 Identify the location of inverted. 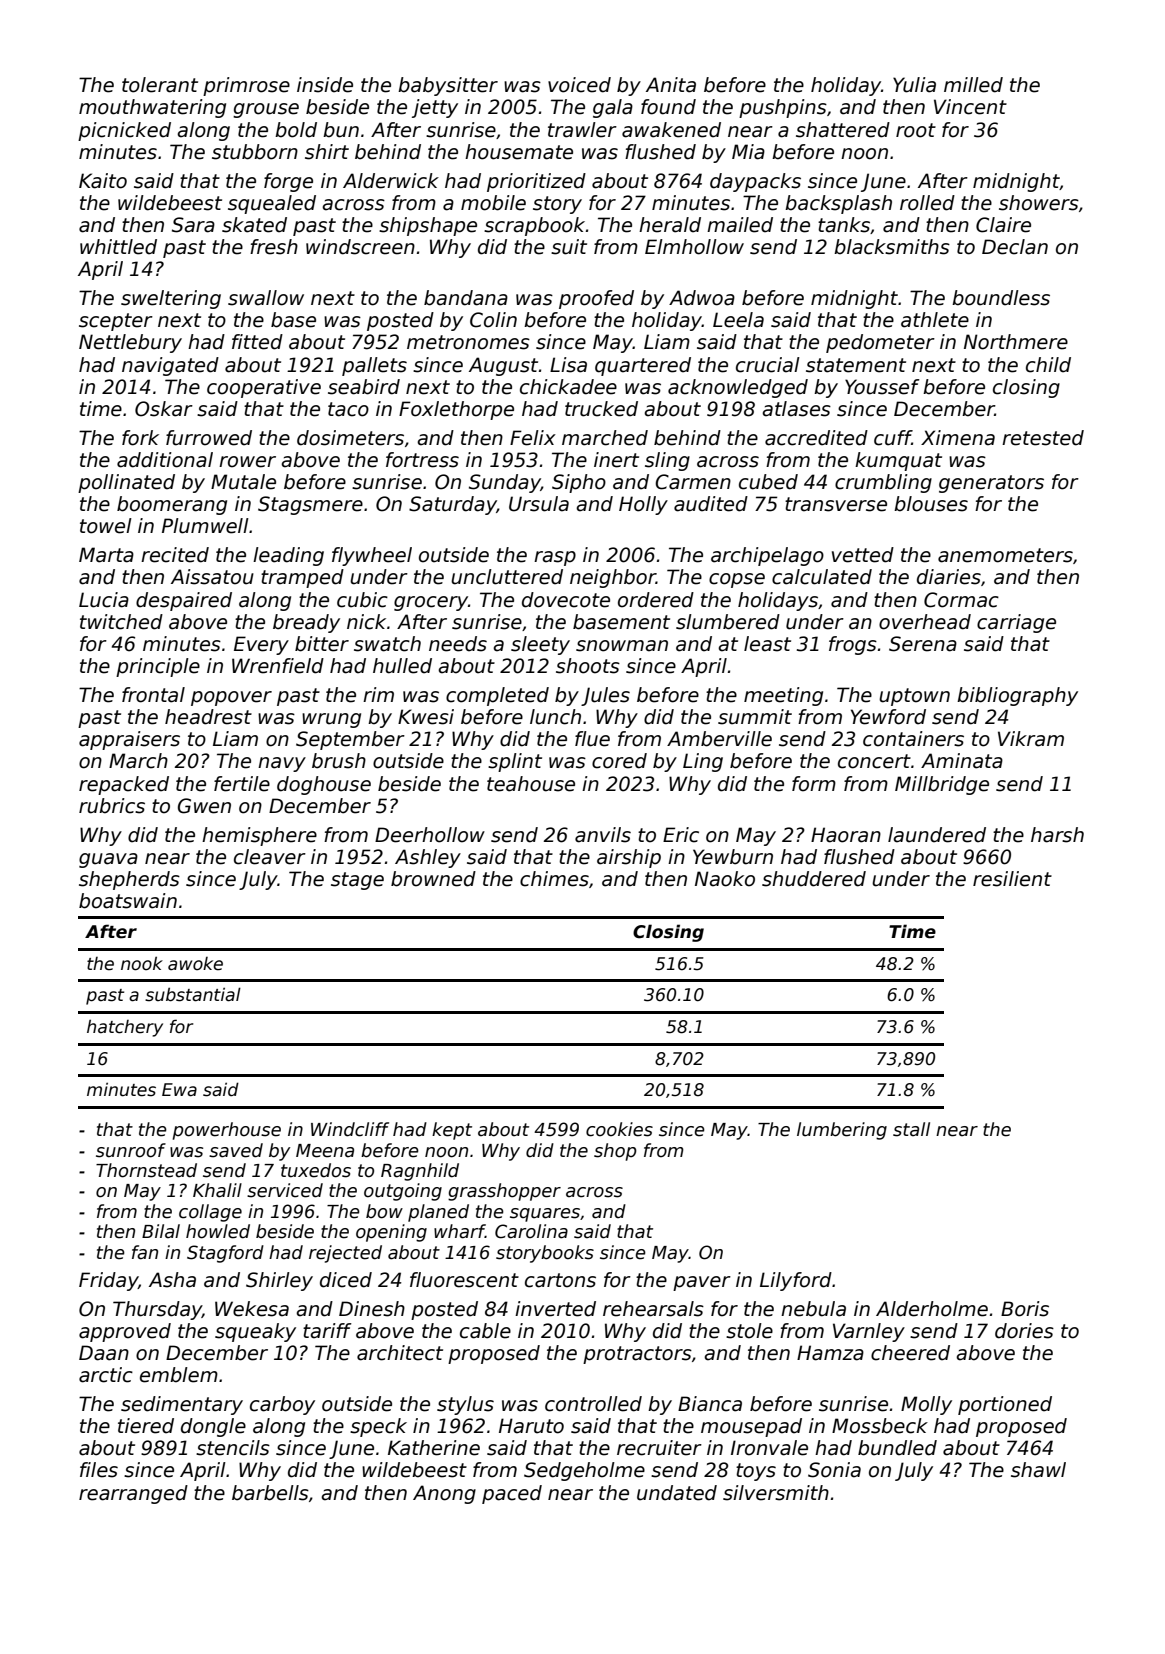
(555, 1309).
